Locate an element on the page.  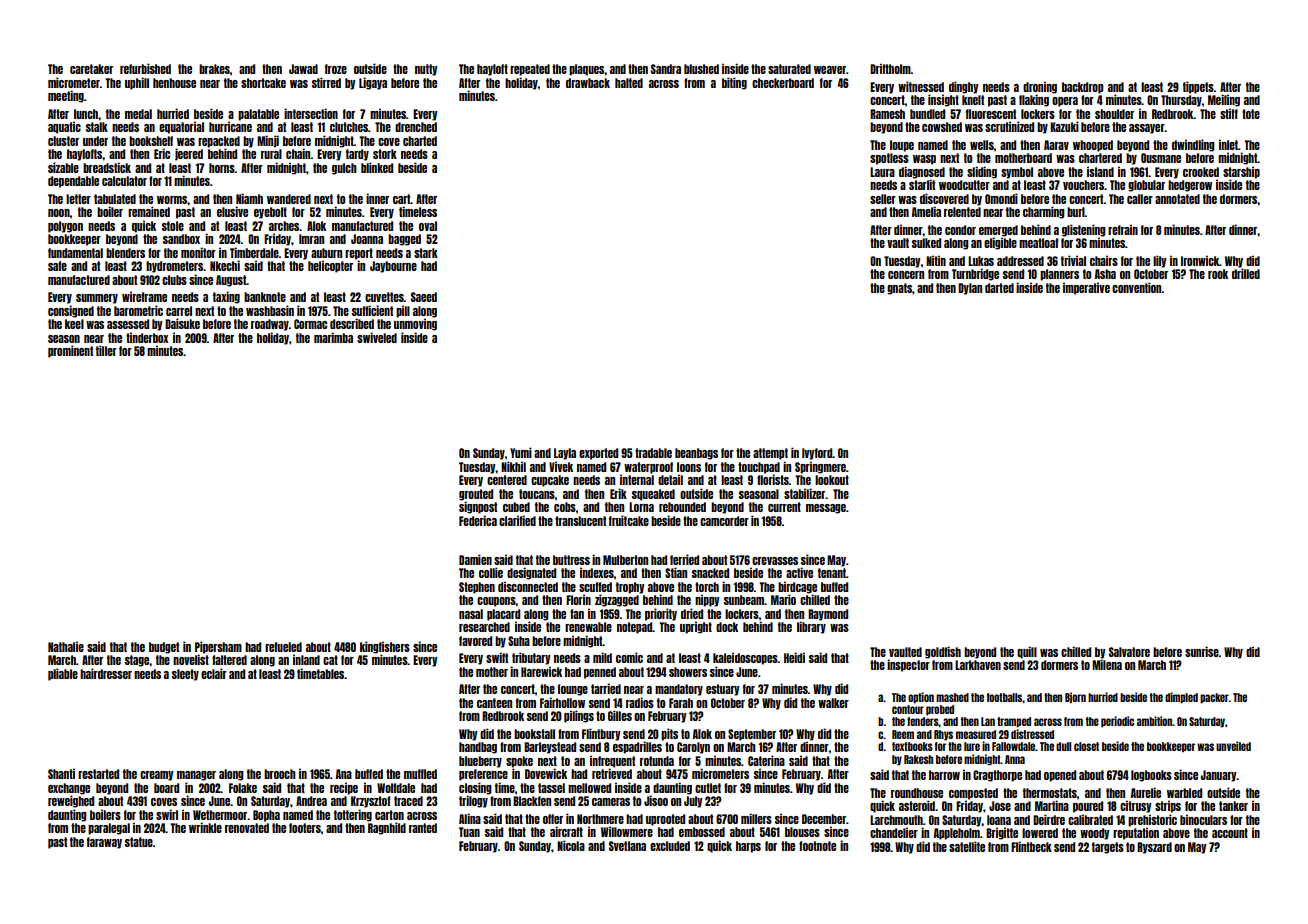
Heidi is located at coordinates (794, 657).
